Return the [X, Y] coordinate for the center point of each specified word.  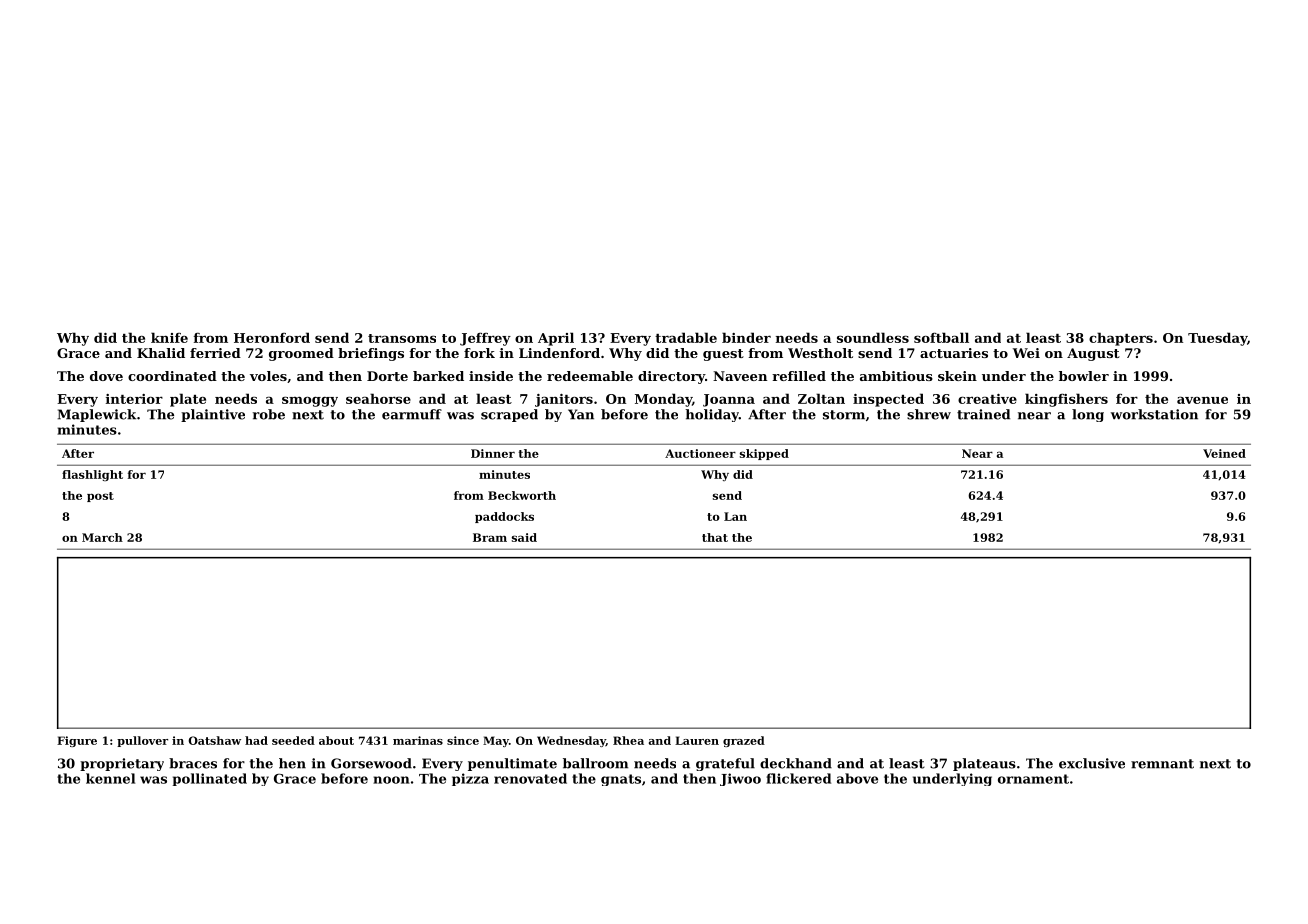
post [100, 497]
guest [723, 355]
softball [941, 337]
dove [106, 376]
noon [391, 780]
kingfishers [1066, 400]
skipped [764, 454]
